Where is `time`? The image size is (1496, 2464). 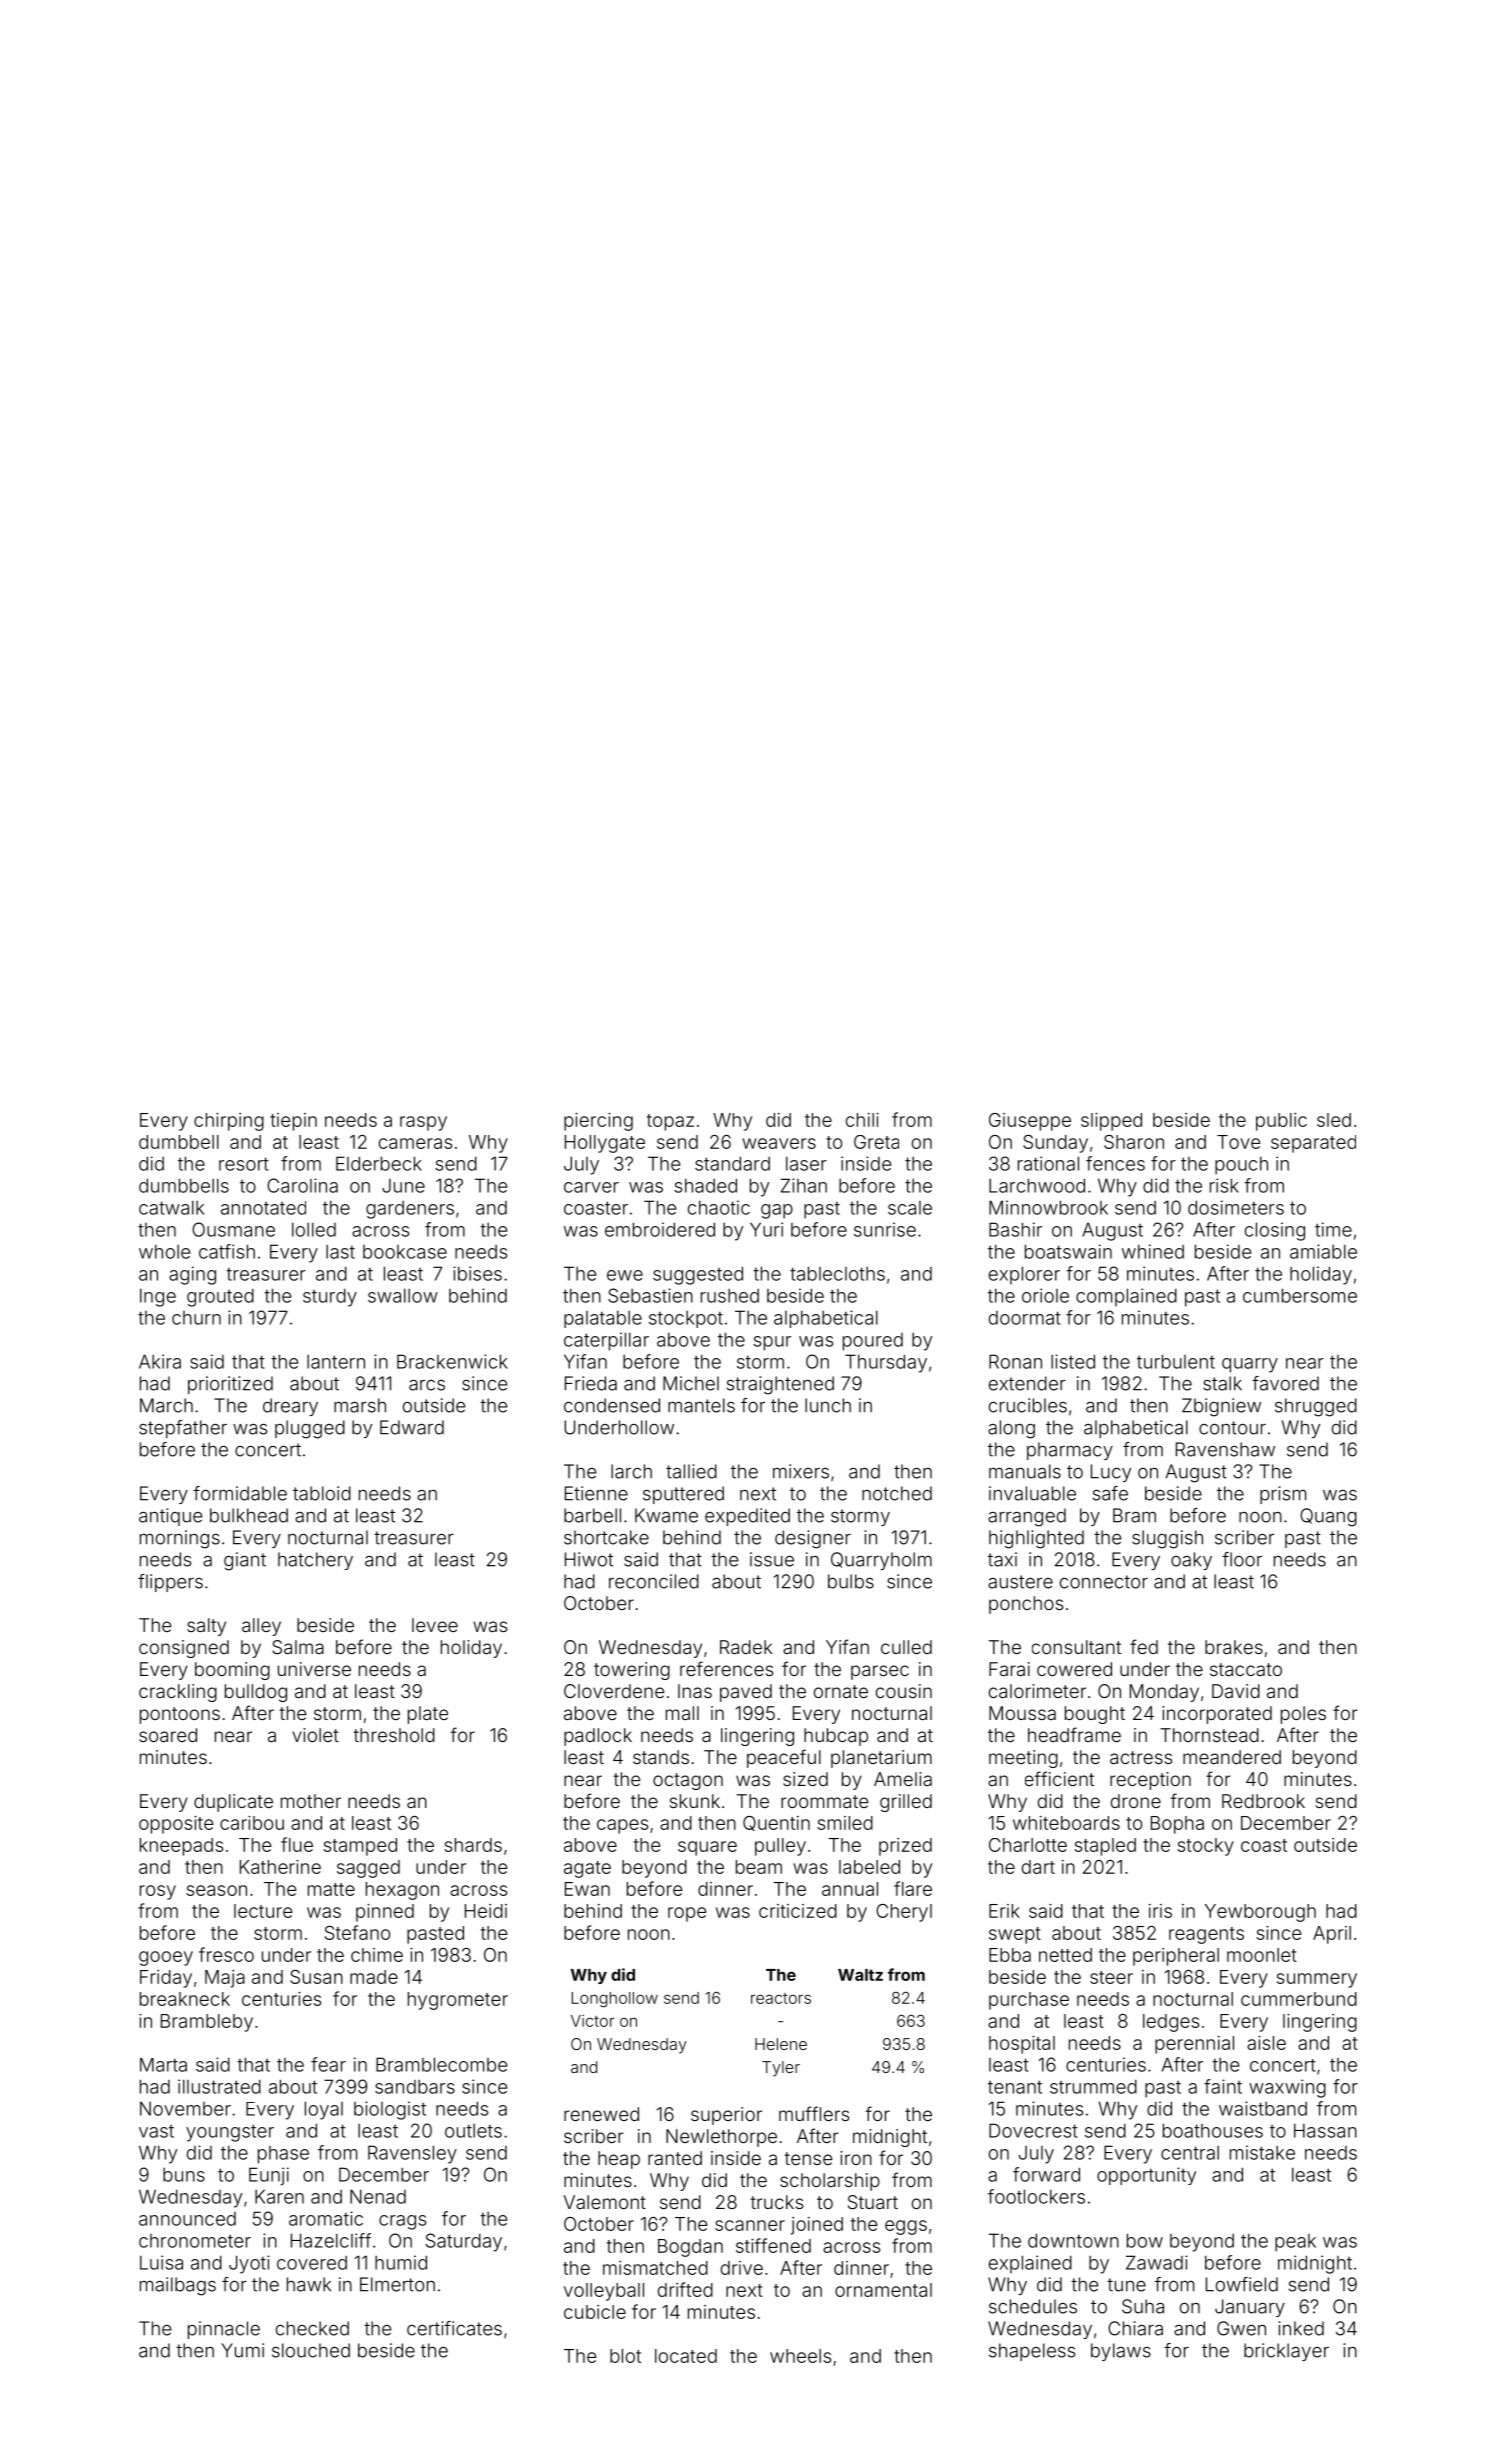 time is located at coordinates (1333, 1229).
